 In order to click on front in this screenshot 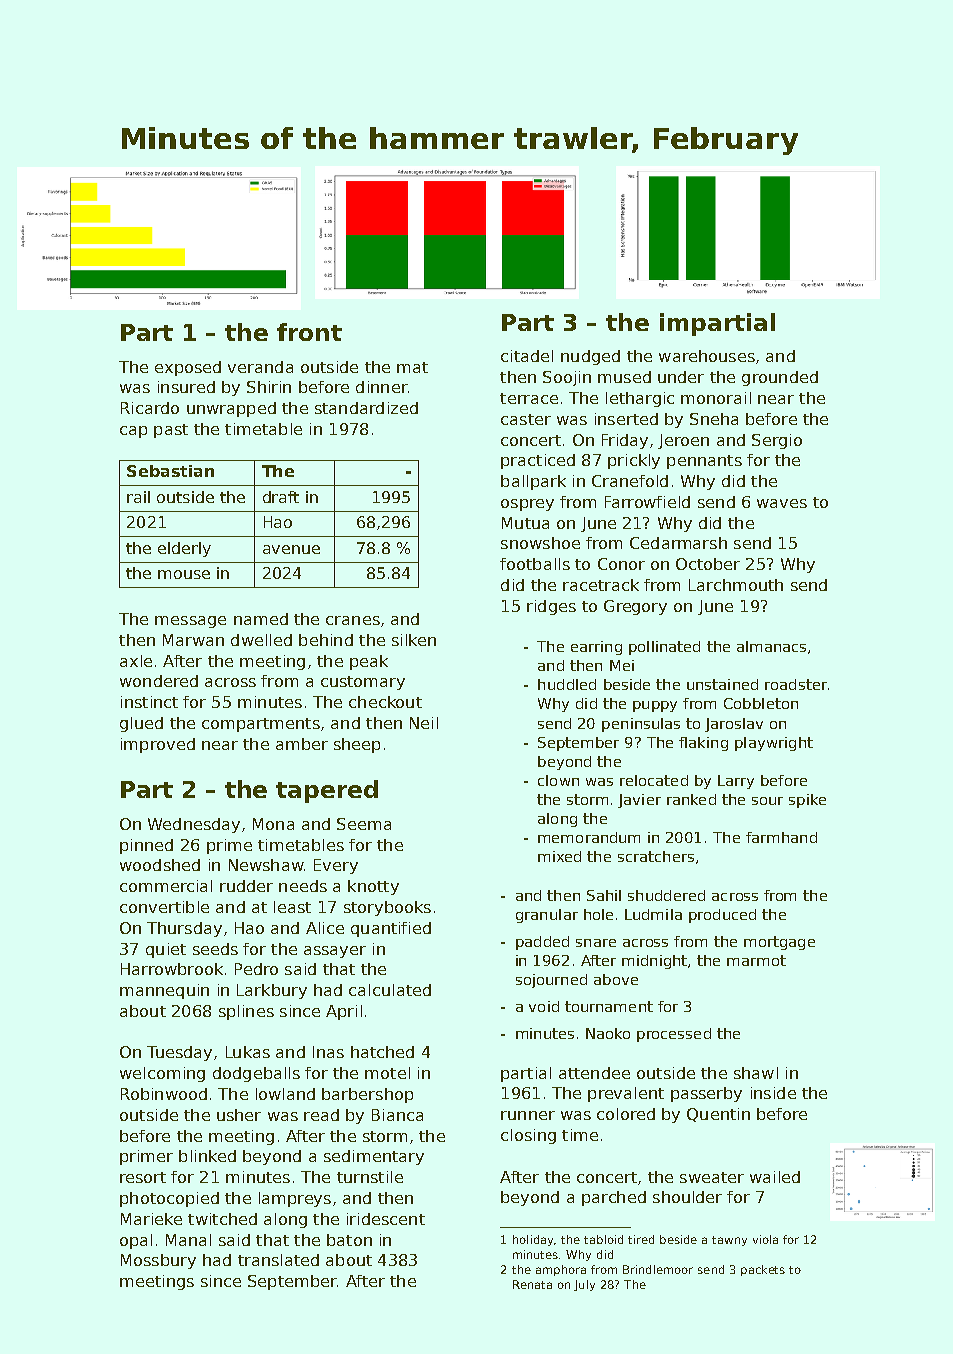, I will do `click(309, 332)`.
